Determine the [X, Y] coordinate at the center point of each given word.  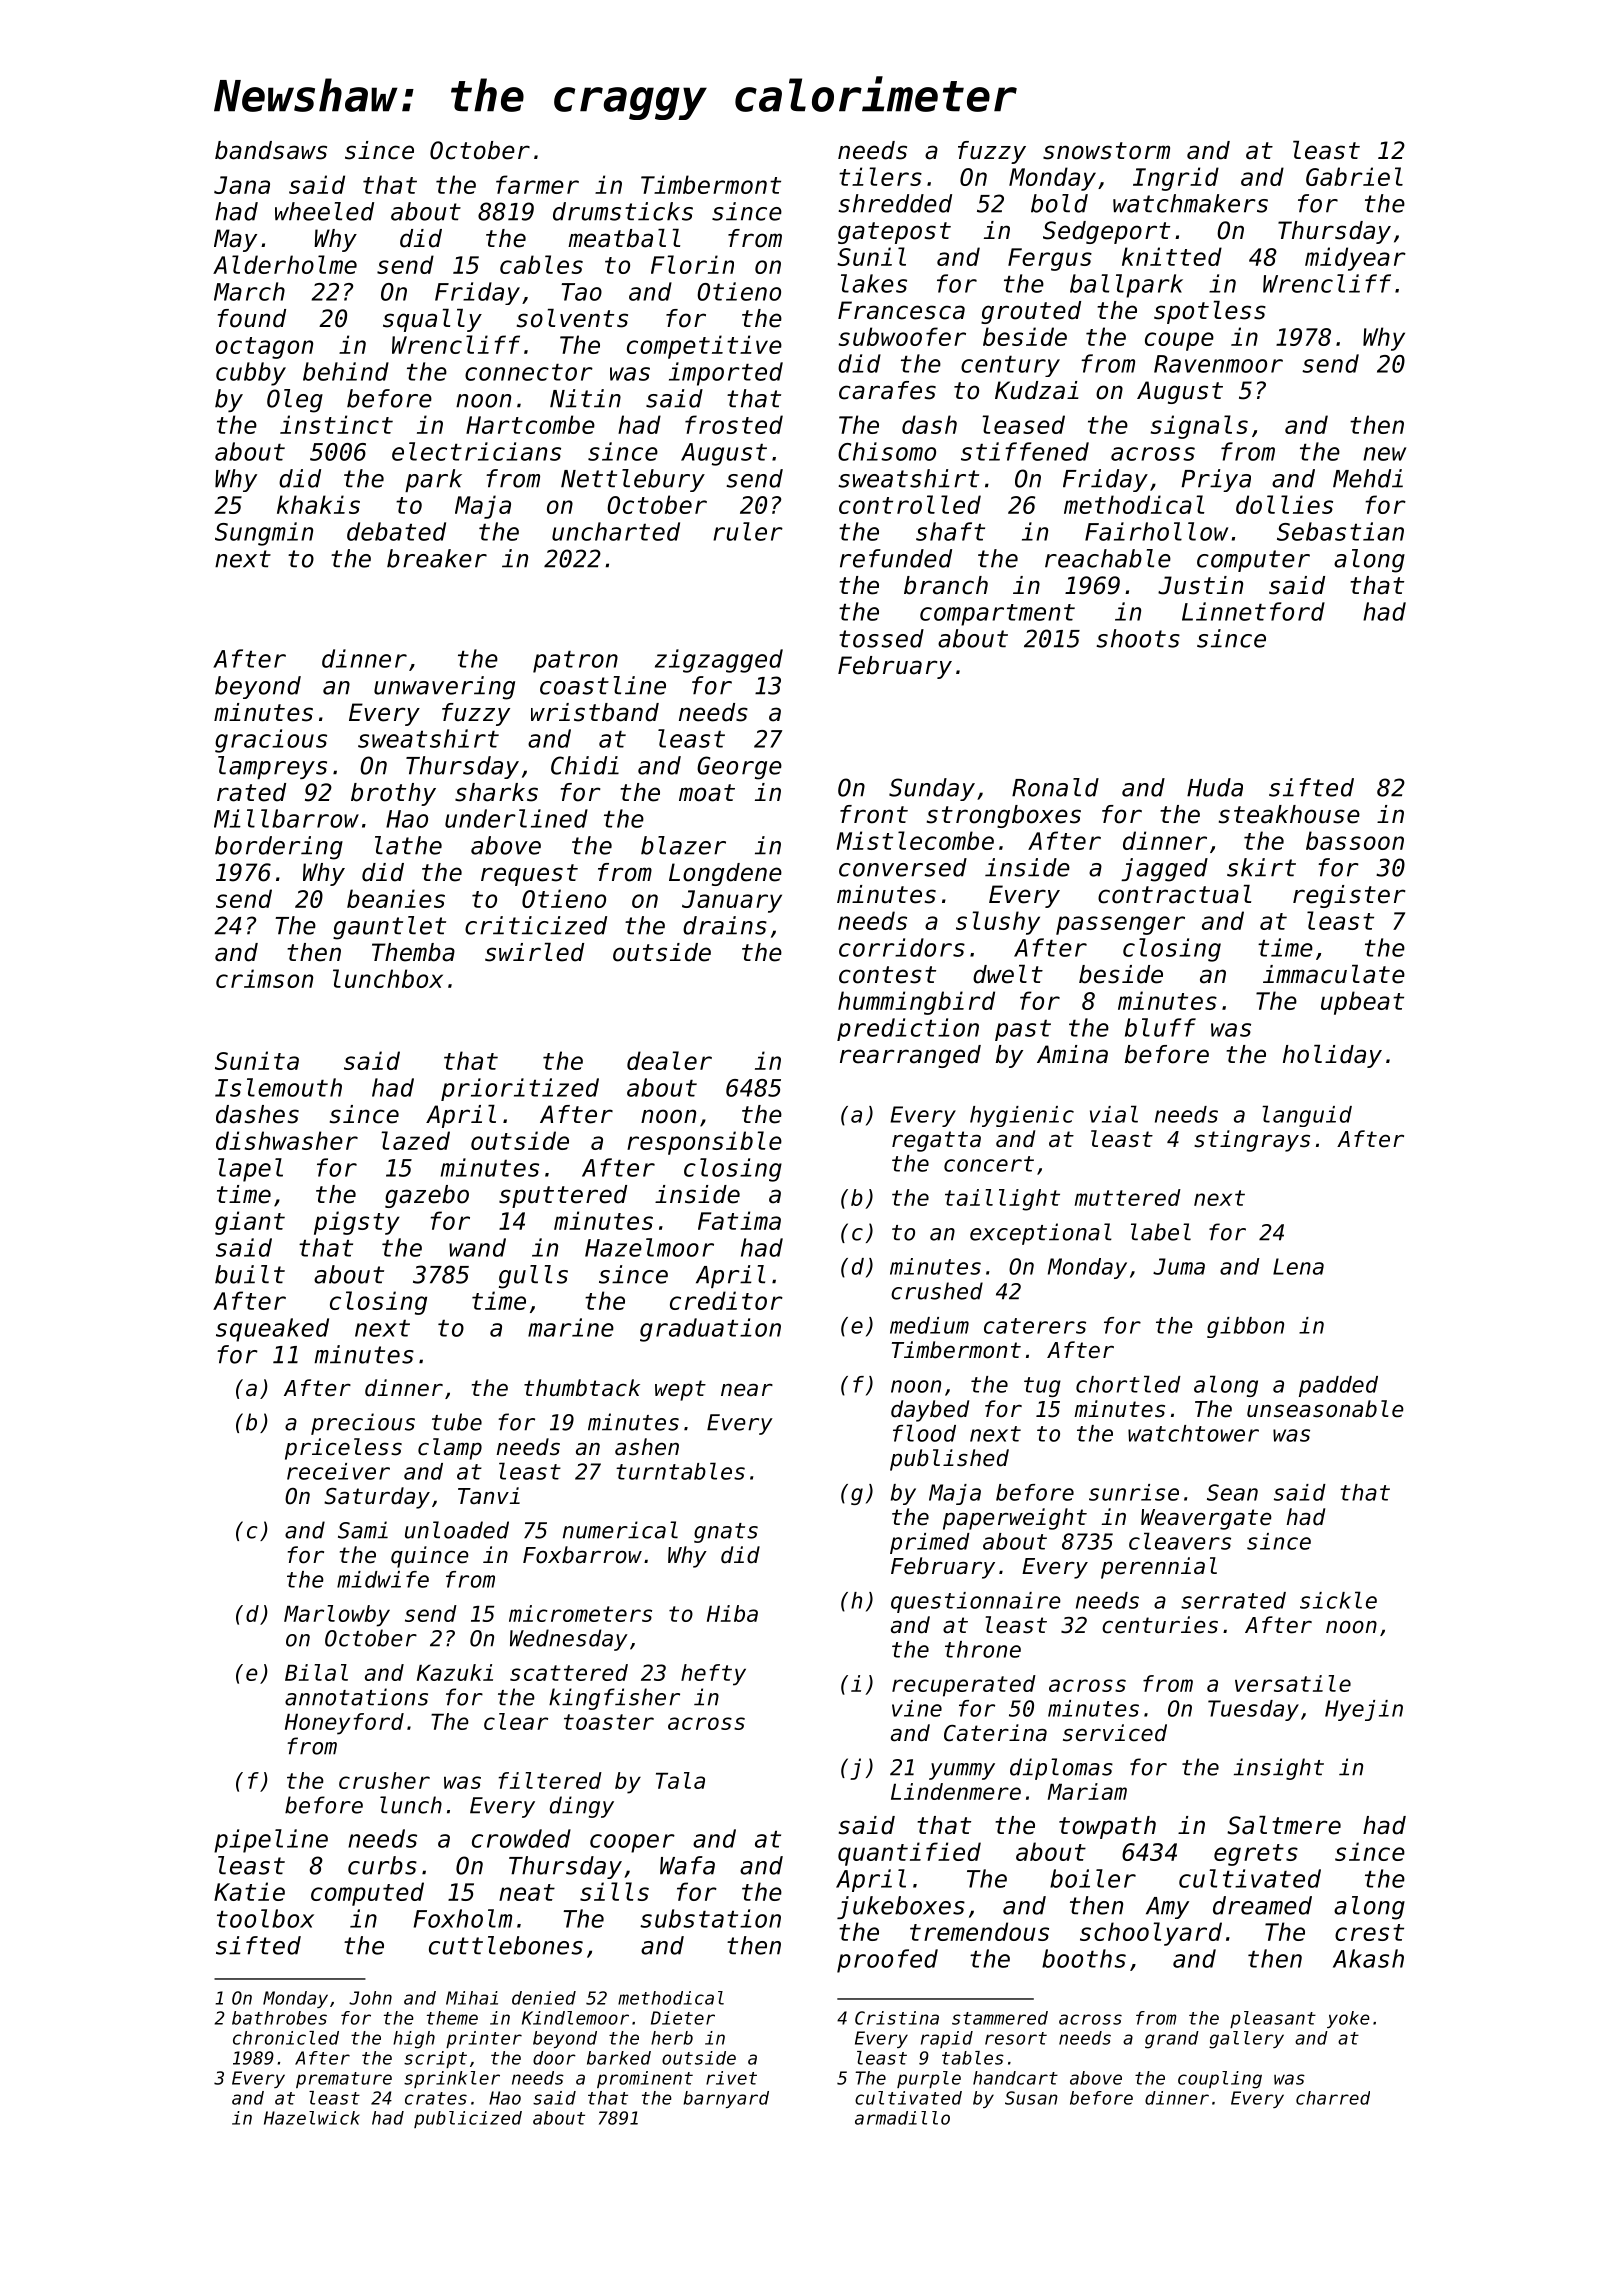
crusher [384, 1780]
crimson [264, 978]
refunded [896, 558]
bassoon [1355, 840]
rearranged [910, 1056]
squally [432, 320]
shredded [895, 203]
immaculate [1334, 974]
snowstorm [1106, 151]
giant [250, 1223]
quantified [909, 1854]
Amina [1072, 1054]
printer [484, 2039]
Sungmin [264, 534]
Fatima [739, 1220]
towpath [1107, 1827]
